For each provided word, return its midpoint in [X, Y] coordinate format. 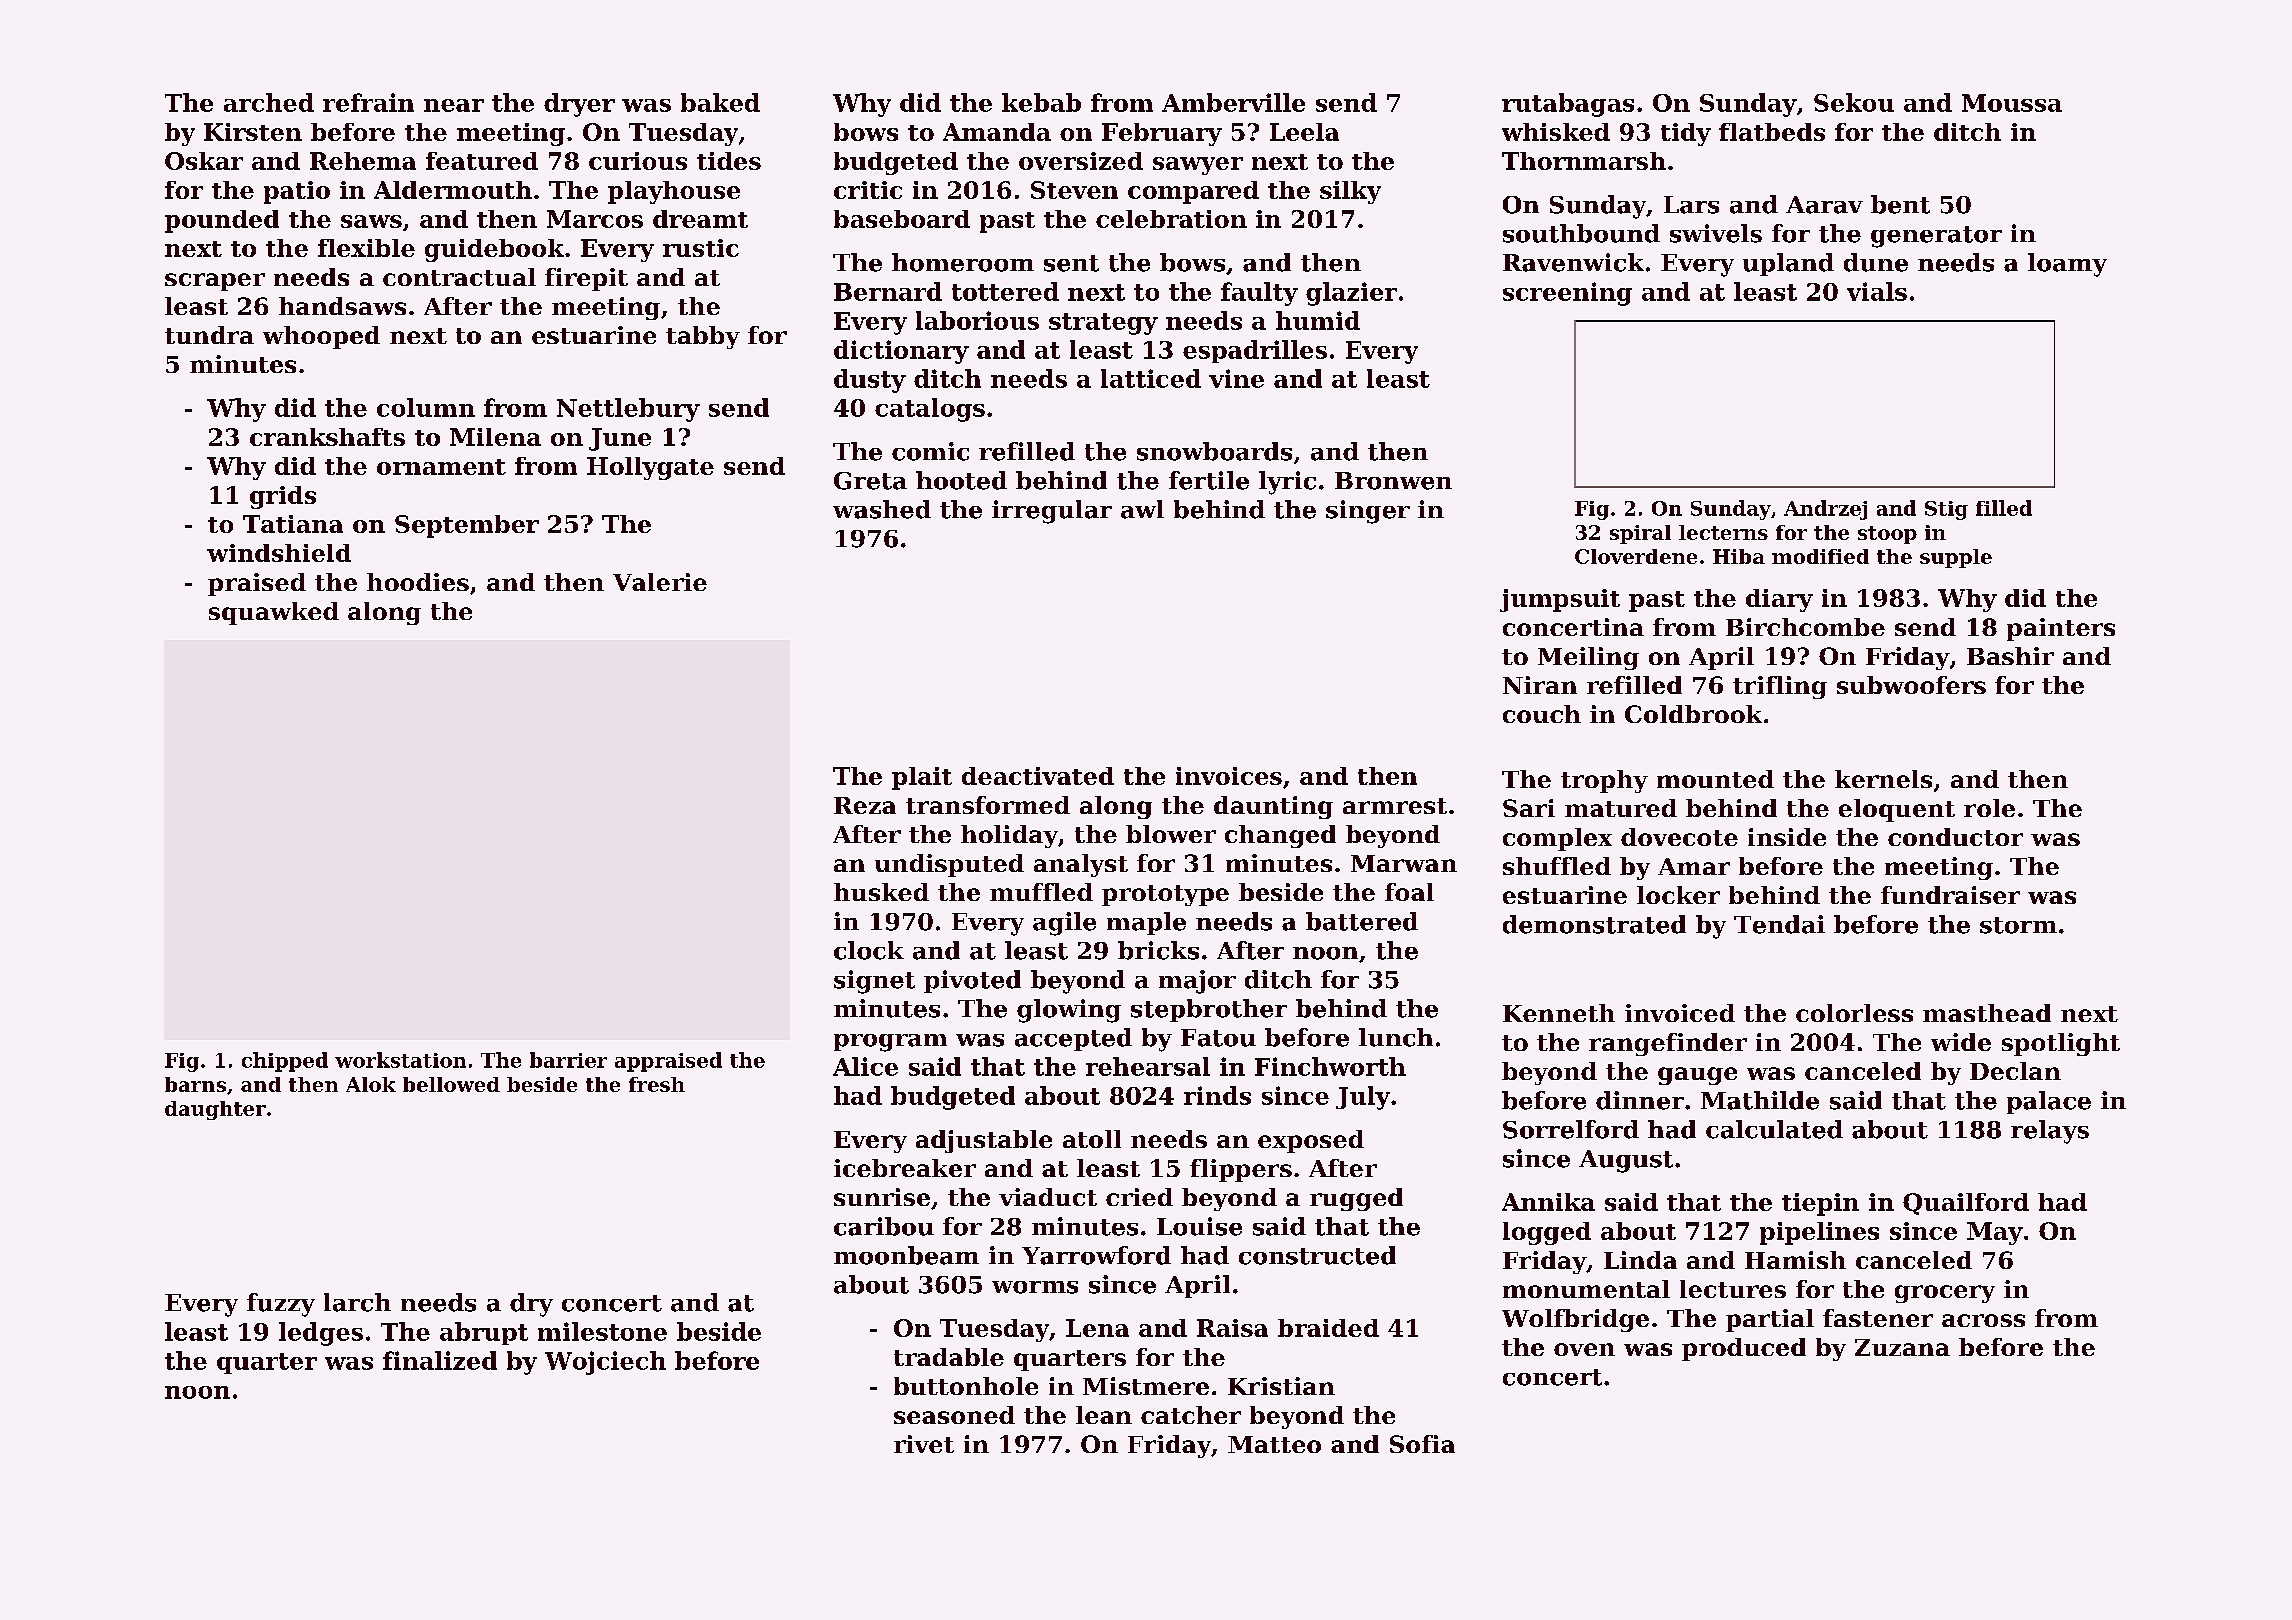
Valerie [660, 582]
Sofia [1422, 1444]
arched [269, 102]
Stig [1946, 510]
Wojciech [605, 1363]
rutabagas [1568, 105]
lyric [1287, 483]
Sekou [1854, 102]
